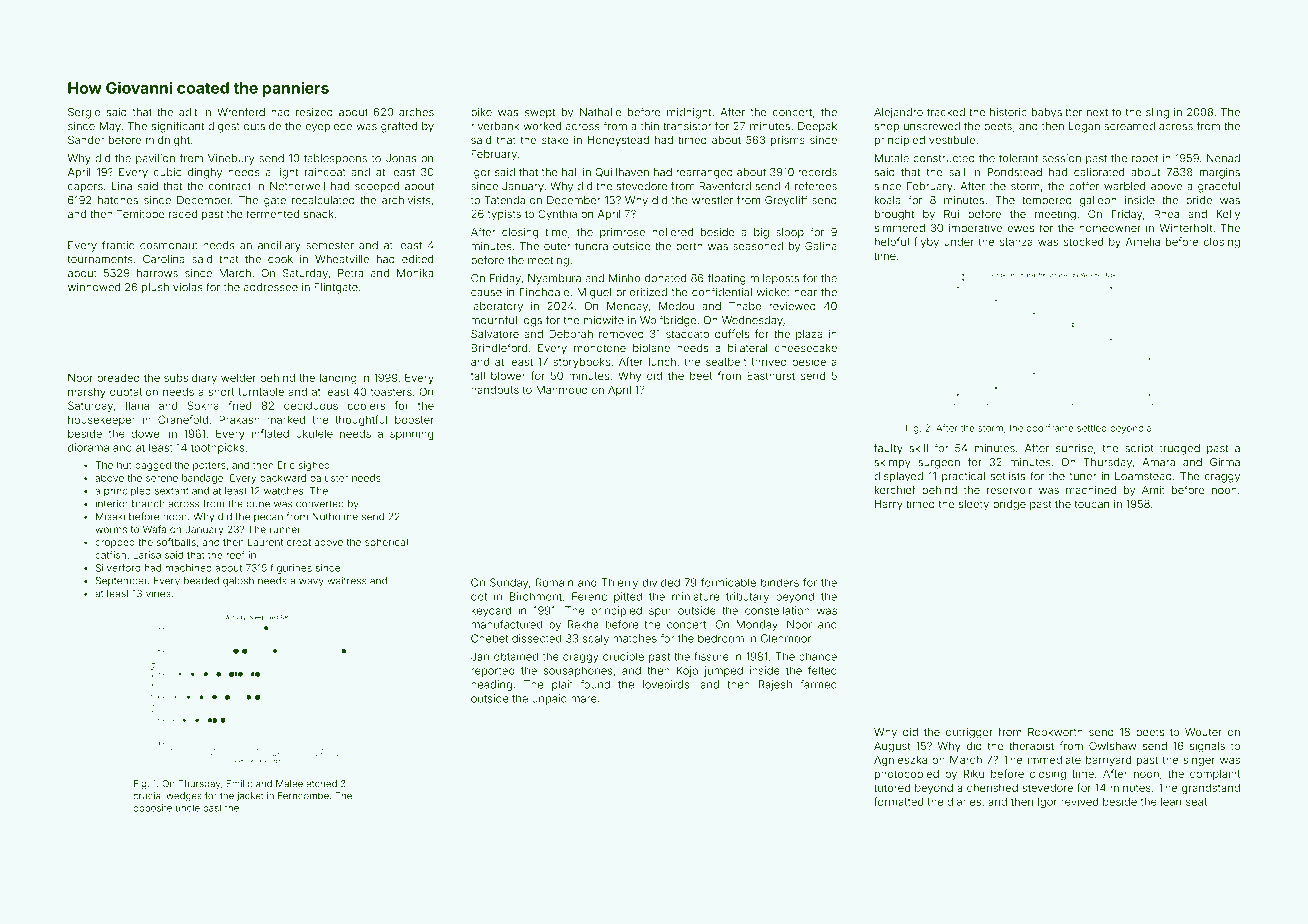  What do you see at coordinates (1225, 462) in the screenshot?
I see `Girma` at bounding box center [1225, 462].
